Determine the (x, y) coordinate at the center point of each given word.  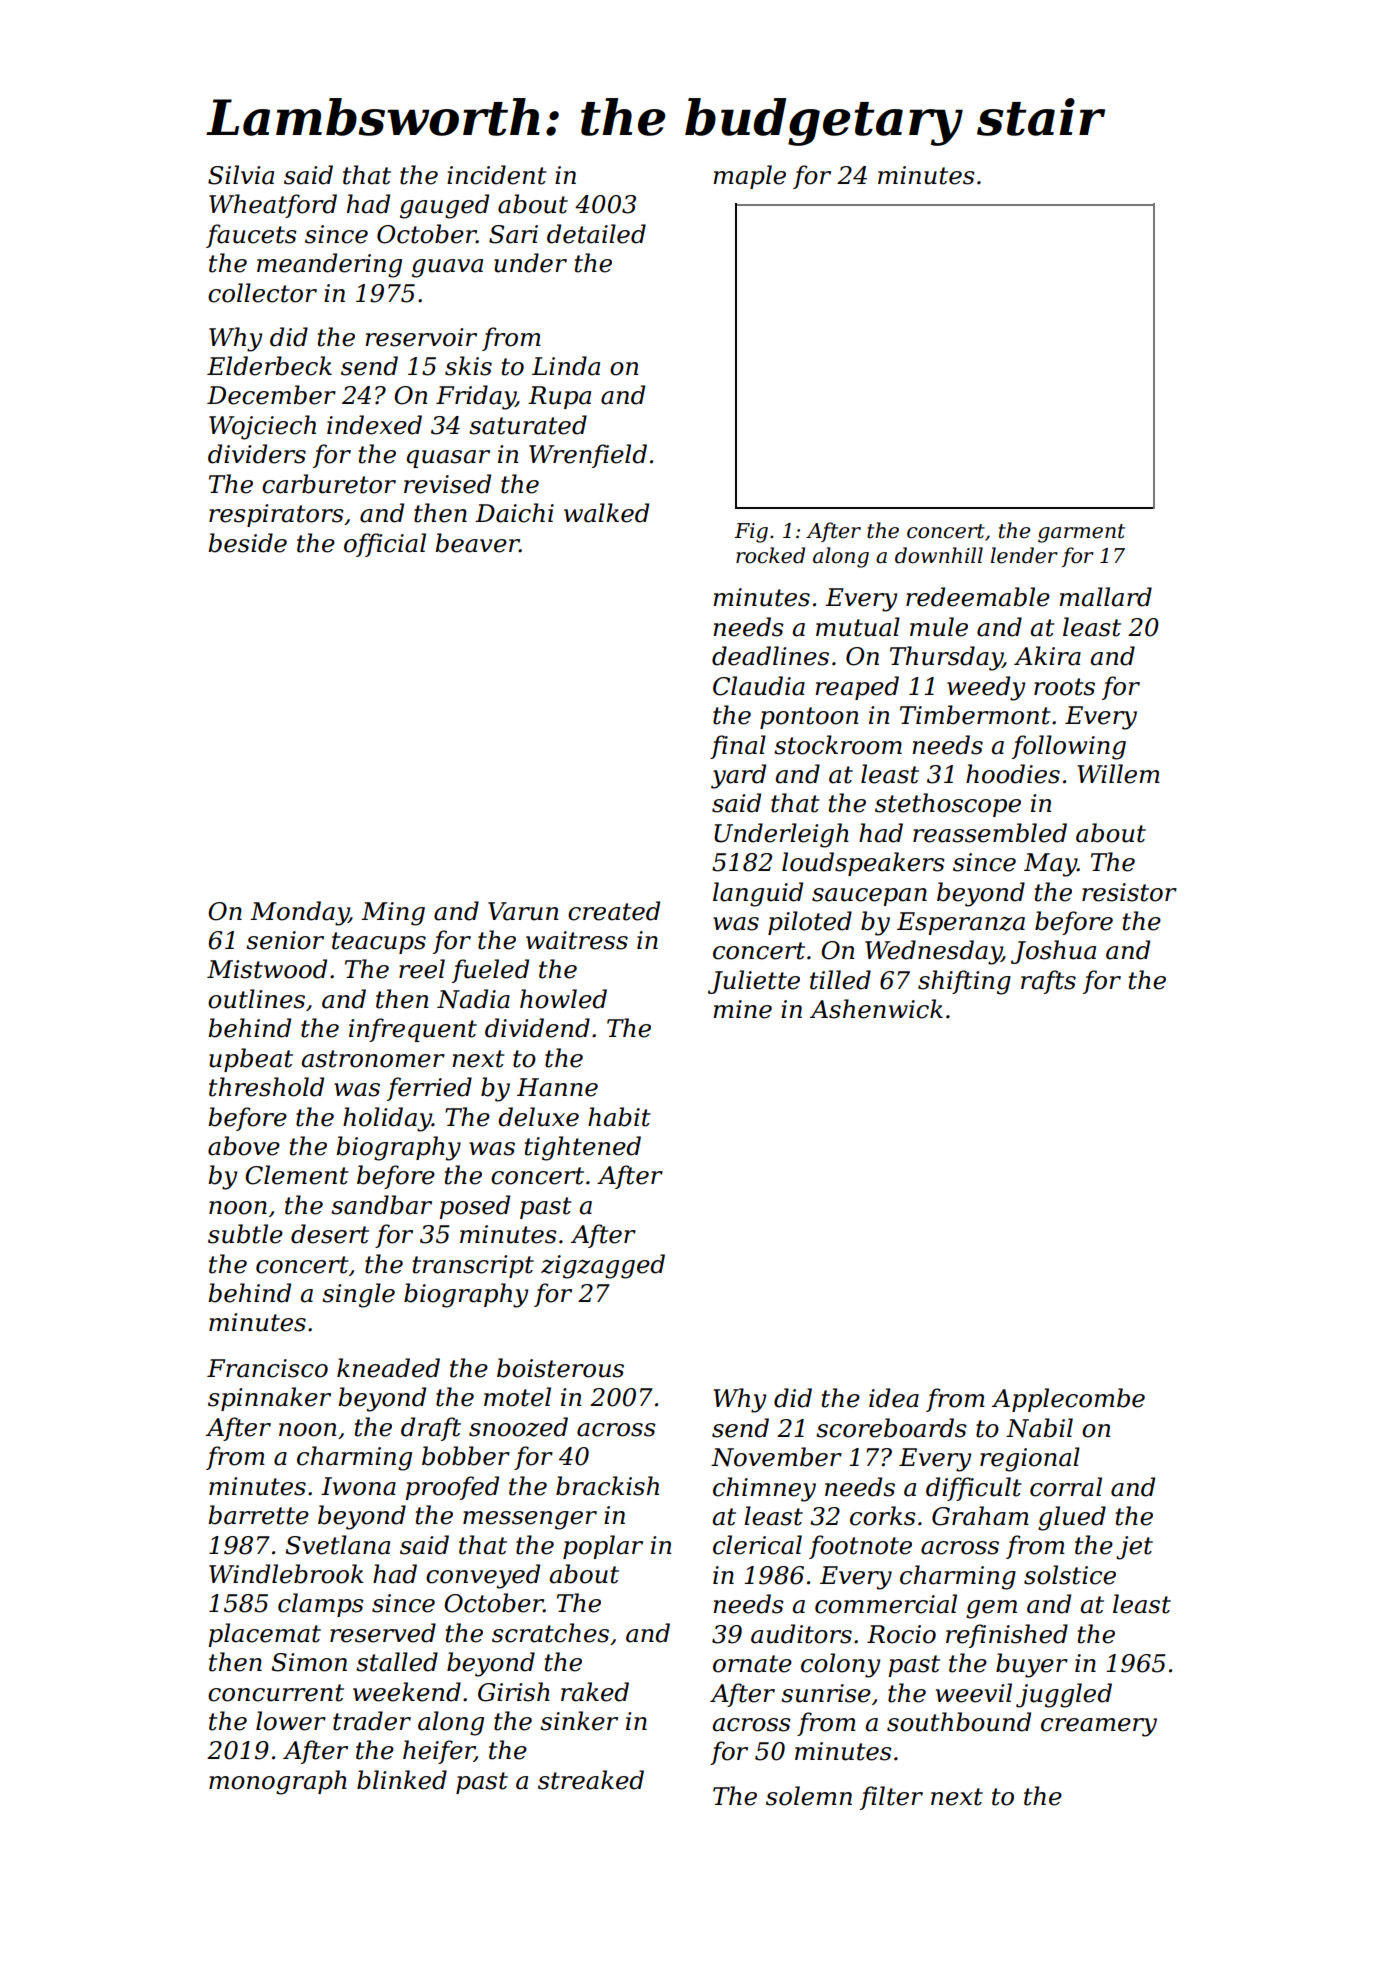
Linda (566, 366)
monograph (278, 1782)
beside (247, 543)
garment (1081, 533)
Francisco (267, 1368)
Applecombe (1068, 1400)
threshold (266, 1087)
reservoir (421, 337)
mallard (1105, 597)
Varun (523, 911)
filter (891, 1798)
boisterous (560, 1368)
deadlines (770, 656)
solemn (809, 1796)
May (1050, 865)
